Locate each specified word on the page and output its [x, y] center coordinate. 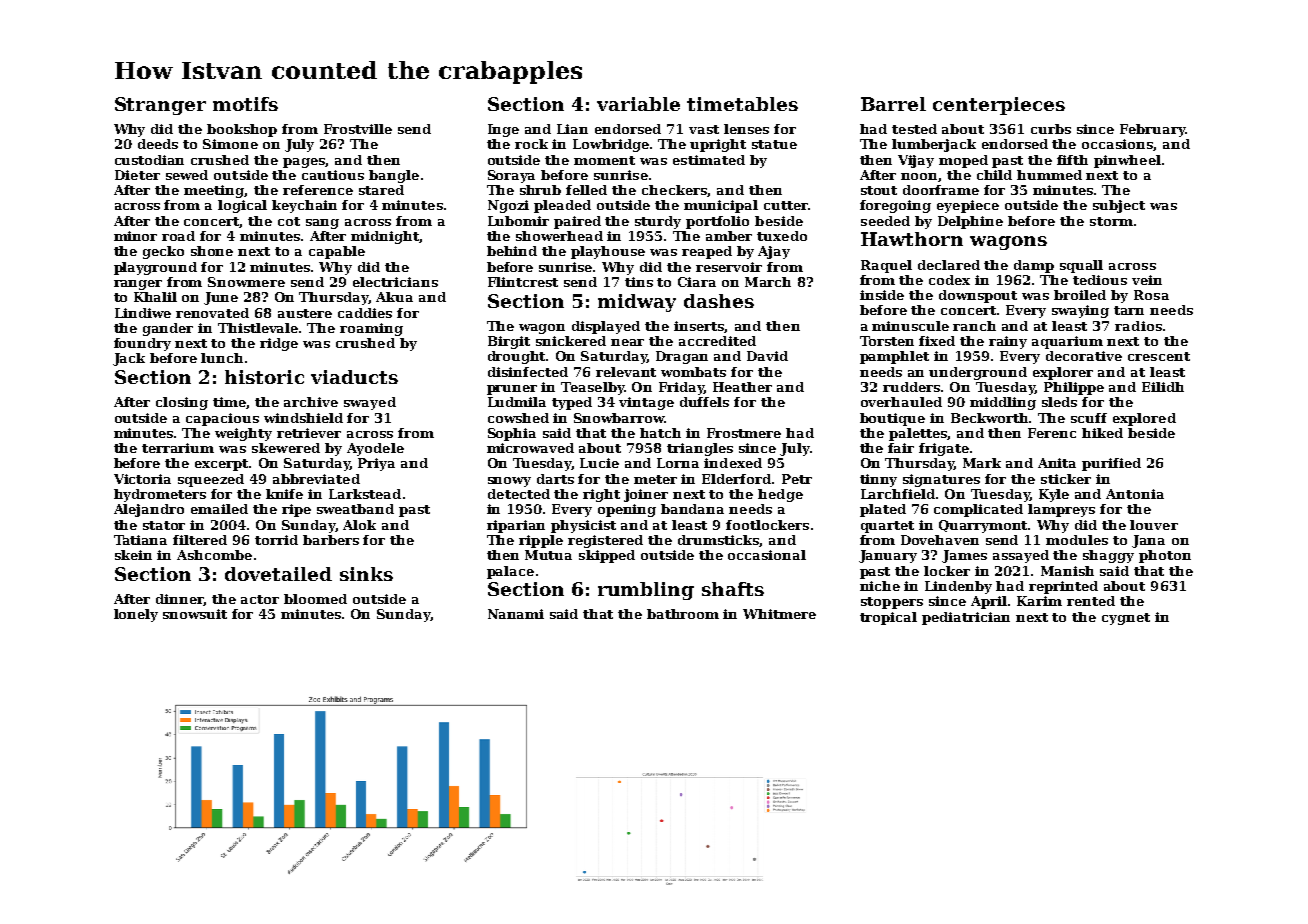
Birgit [509, 342]
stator [164, 525]
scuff [1089, 418]
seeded [885, 221]
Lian [572, 129]
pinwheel [1127, 161]
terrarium [178, 448]
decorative [1084, 356]
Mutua [548, 555]
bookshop [242, 130]
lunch [222, 358]
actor [260, 599]
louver [1154, 525]
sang [322, 224]
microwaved [530, 448]
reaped [707, 252]
